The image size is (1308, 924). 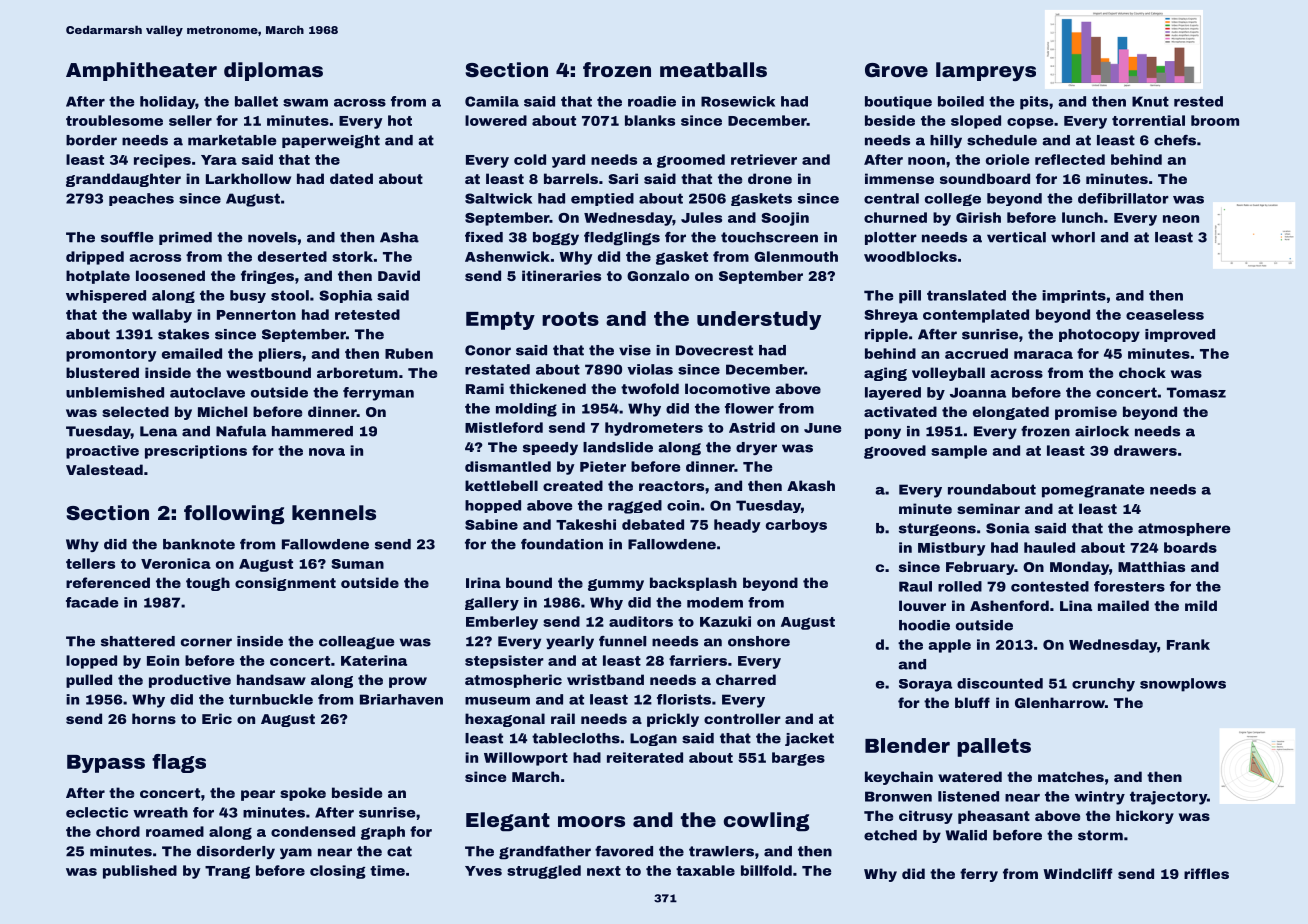 I want to click on Grove, so click(x=896, y=70).
